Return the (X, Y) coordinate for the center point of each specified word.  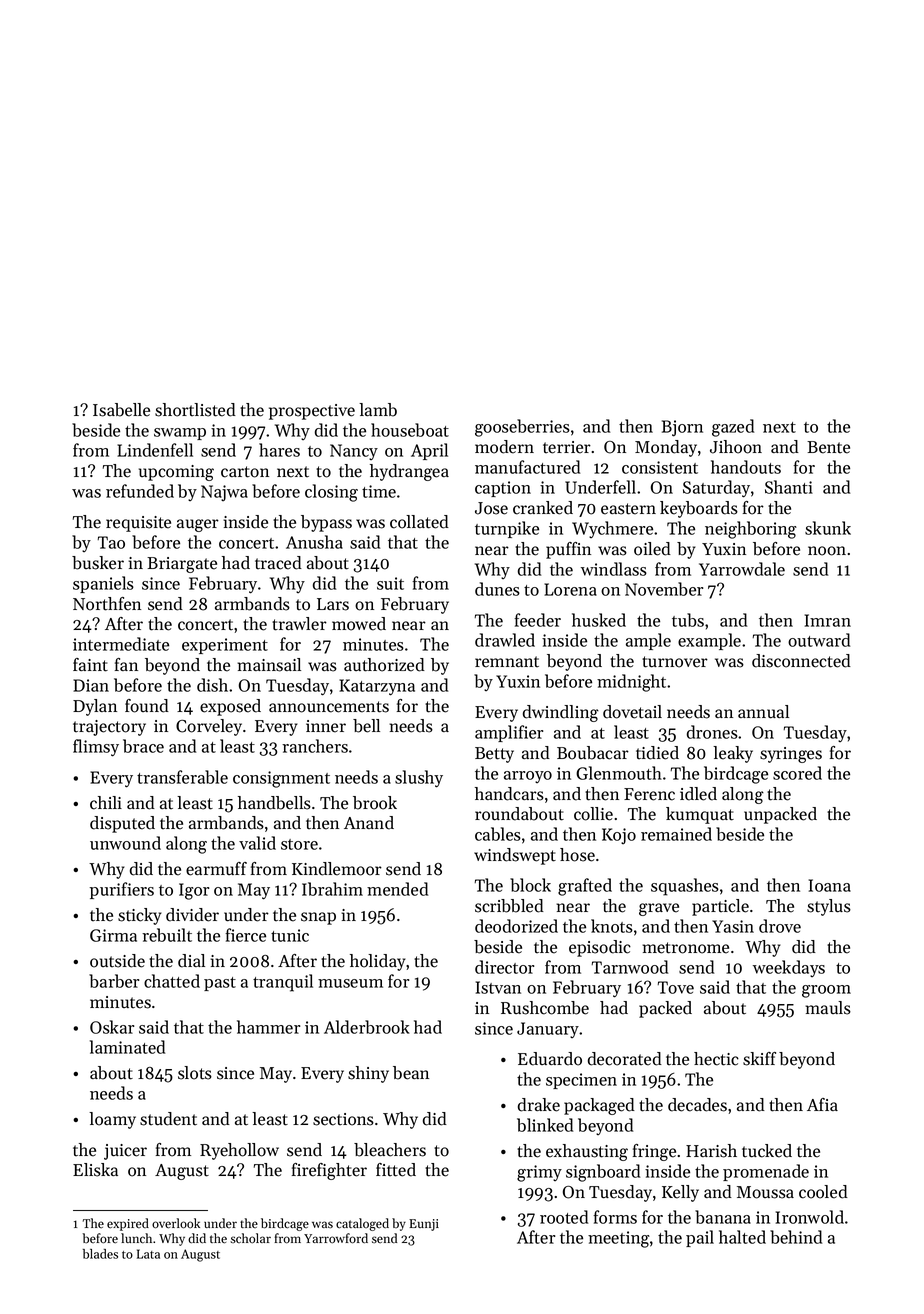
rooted (564, 1217)
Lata (148, 1254)
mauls (828, 1008)
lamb (378, 410)
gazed (733, 428)
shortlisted (195, 410)
